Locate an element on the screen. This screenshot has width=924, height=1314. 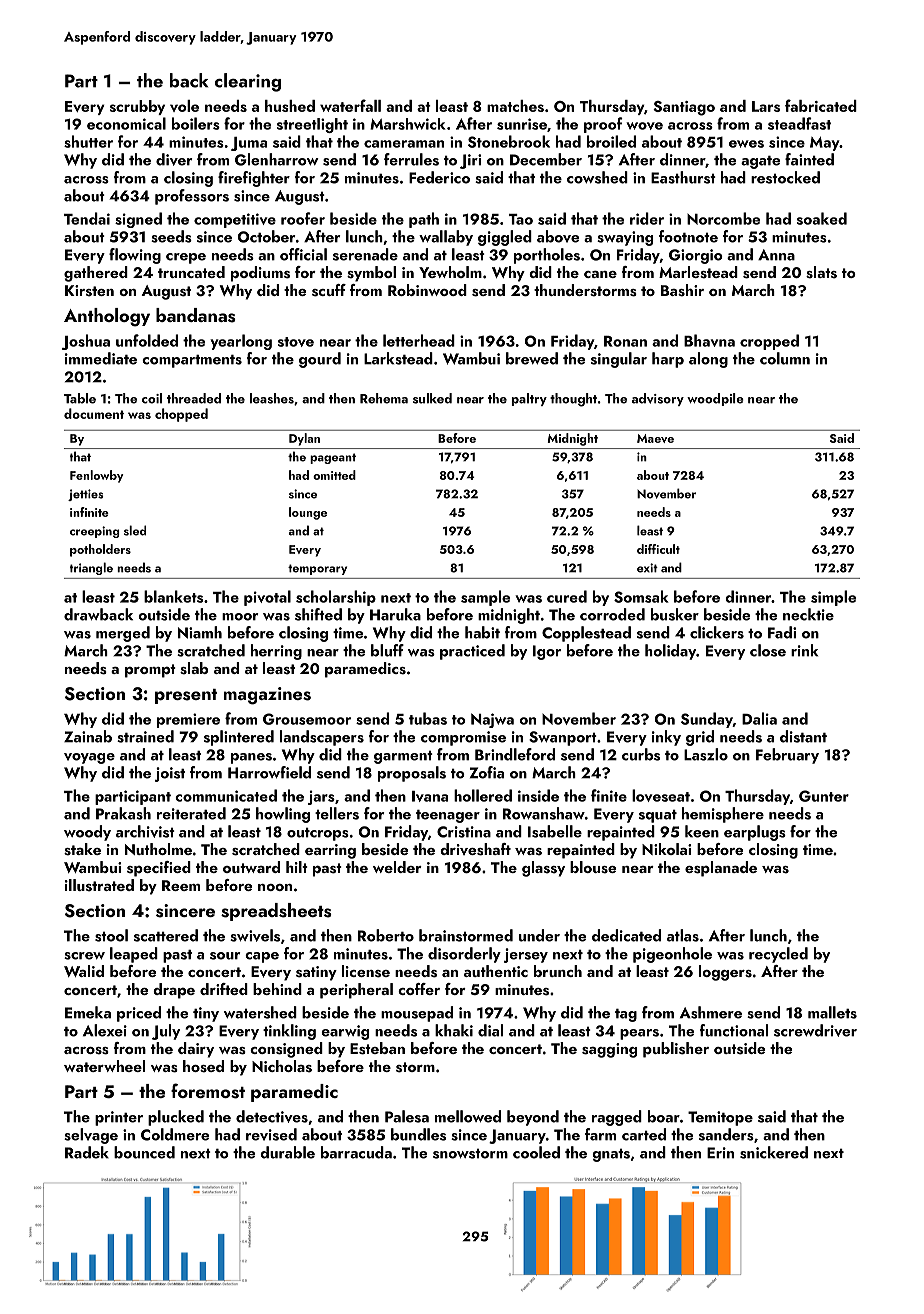
Stonebrook is located at coordinates (509, 141).
